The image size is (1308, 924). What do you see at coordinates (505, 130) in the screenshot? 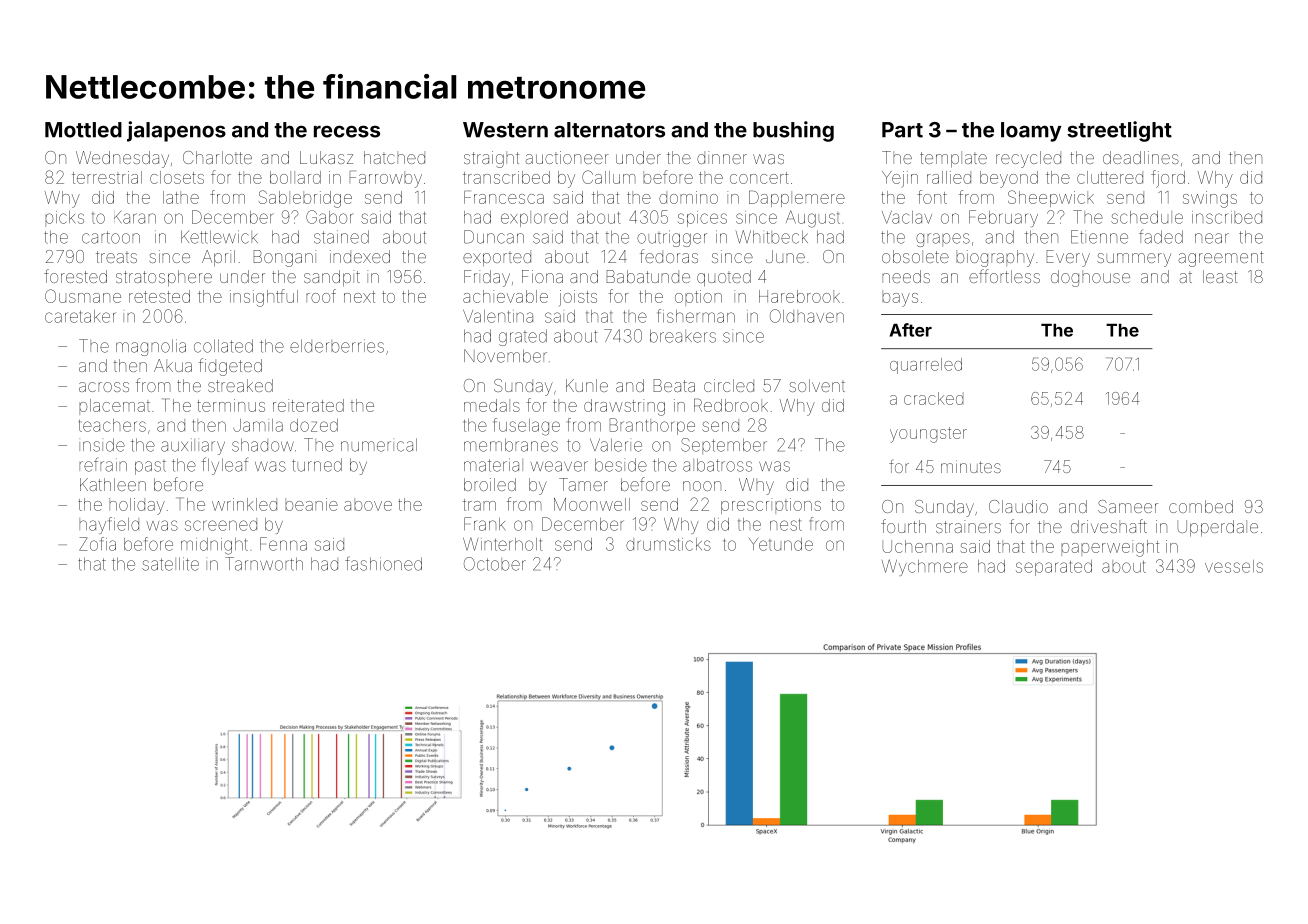
I see `Western` at bounding box center [505, 130].
